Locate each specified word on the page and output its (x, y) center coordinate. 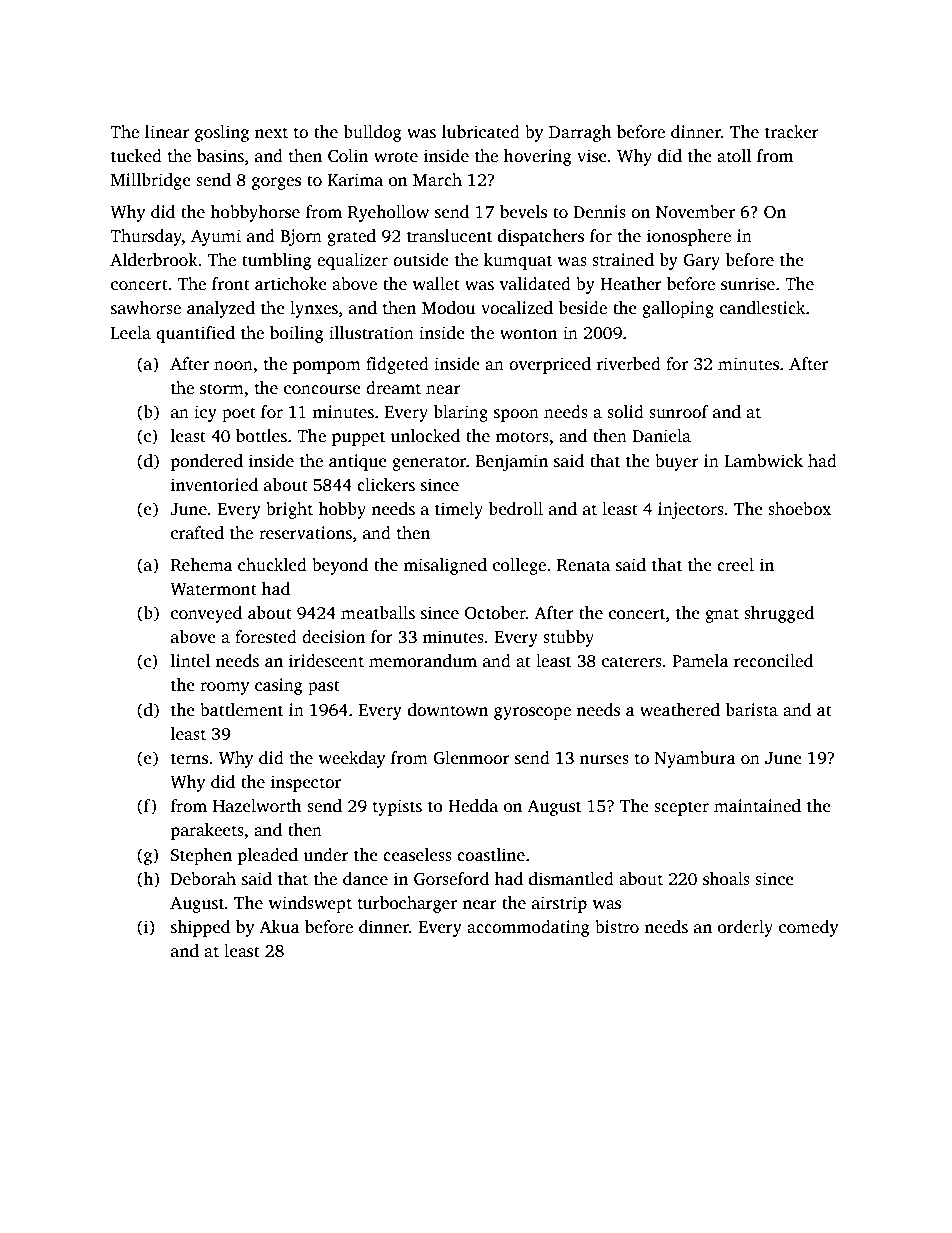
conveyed (206, 614)
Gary (701, 261)
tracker (792, 132)
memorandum (423, 661)
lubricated (481, 132)
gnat (722, 615)
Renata (583, 565)
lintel (190, 661)
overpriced (550, 365)
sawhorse (146, 308)
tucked (136, 156)
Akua (279, 927)
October (495, 613)
